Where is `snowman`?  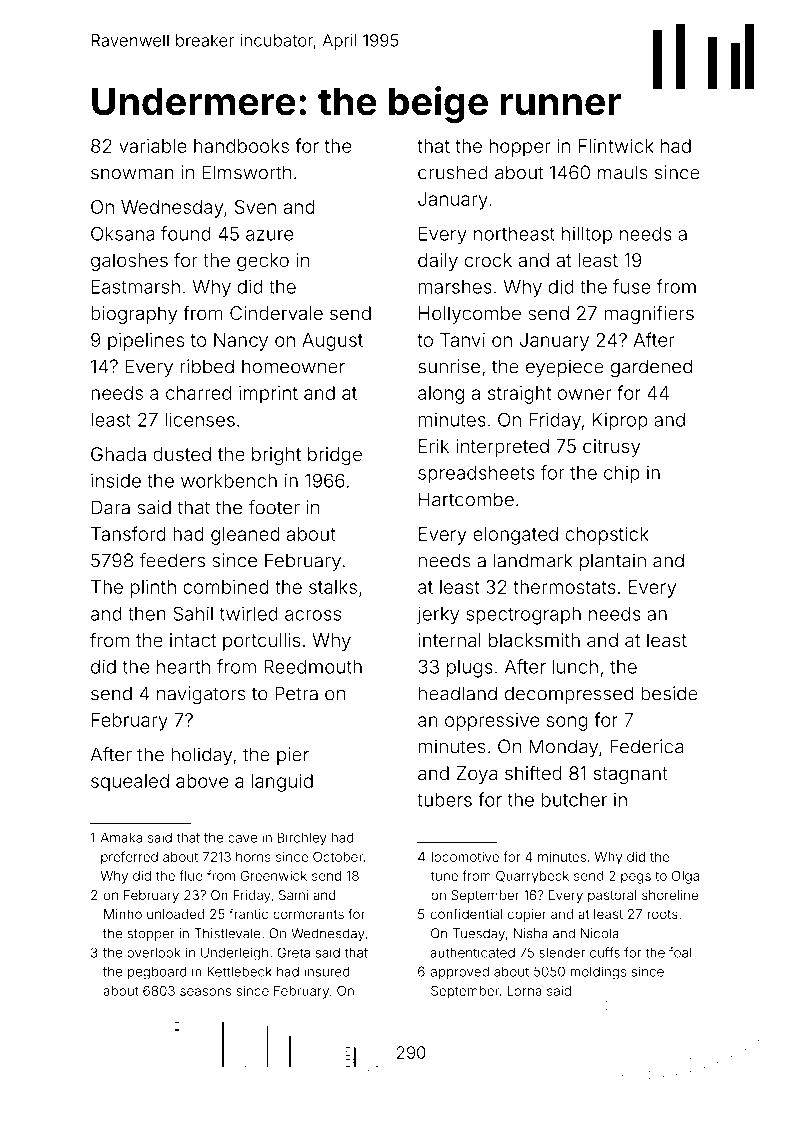
snowman is located at coordinates (132, 174).
